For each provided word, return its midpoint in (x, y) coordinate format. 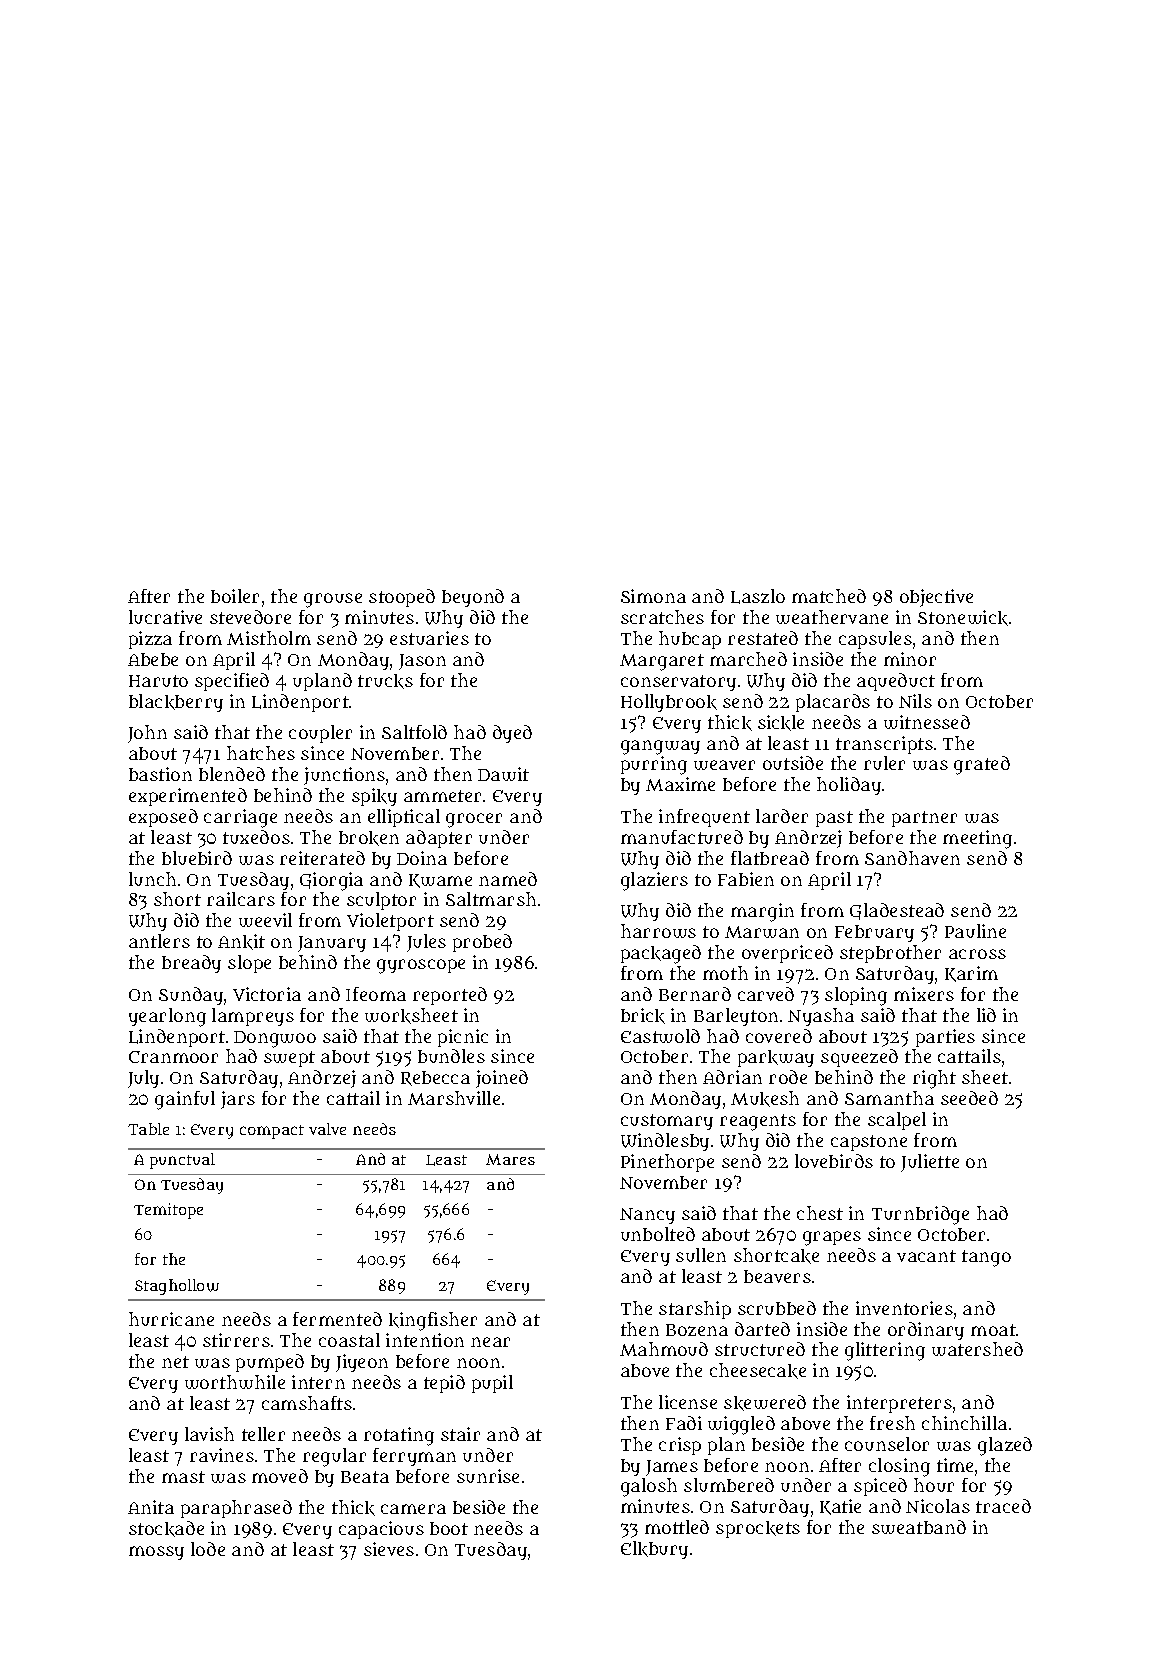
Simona (653, 596)
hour (934, 1485)
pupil (492, 1384)
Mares (510, 1159)
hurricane (171, 1319)
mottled (677, 1527)
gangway (660, 747)
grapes (832, 1238)
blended (232, 774)
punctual (182, 1161)
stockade (166, 1529)
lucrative (165, 617)
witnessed (927, 722)
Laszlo (758, 596)
